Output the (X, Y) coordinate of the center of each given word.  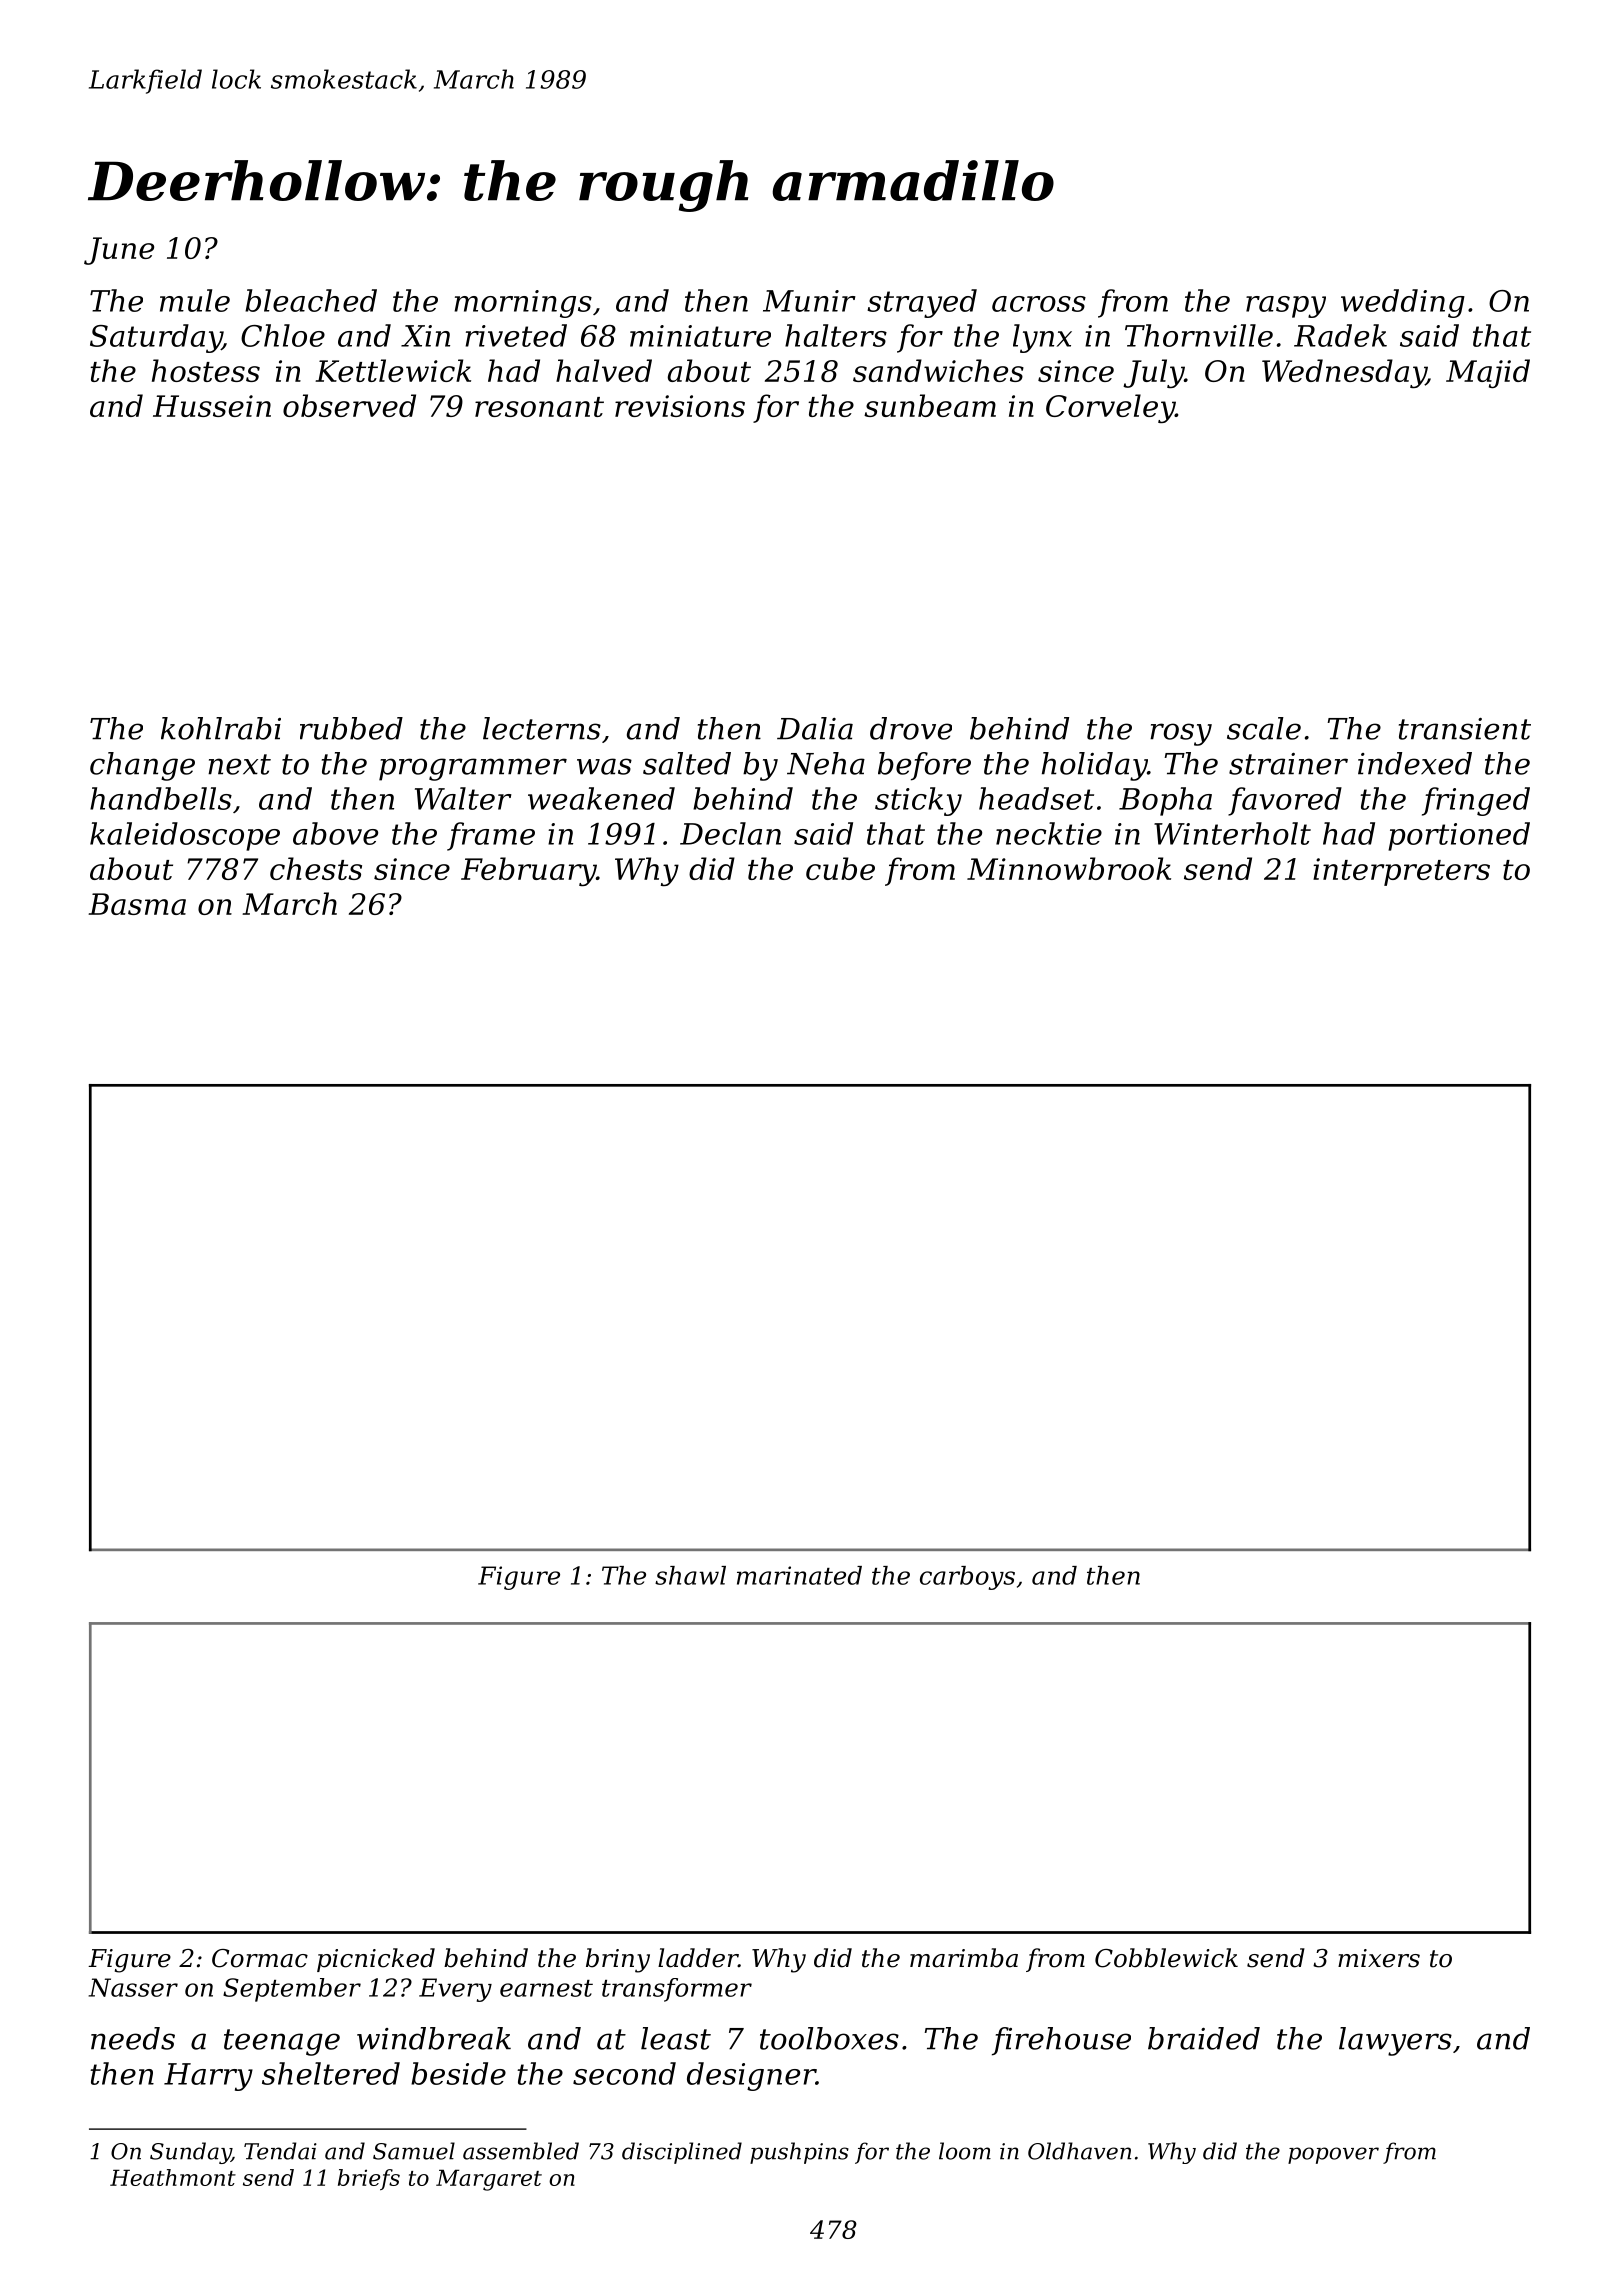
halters (836, 335)
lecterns (542, 728)
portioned (1459, 836)
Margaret (489, 2180)
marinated (799, 1575)
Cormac (260, 1958)
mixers (1379, 1958)
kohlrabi (221, 728)
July (1153, 373)
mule (195, 300)
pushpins (799, 2153)
